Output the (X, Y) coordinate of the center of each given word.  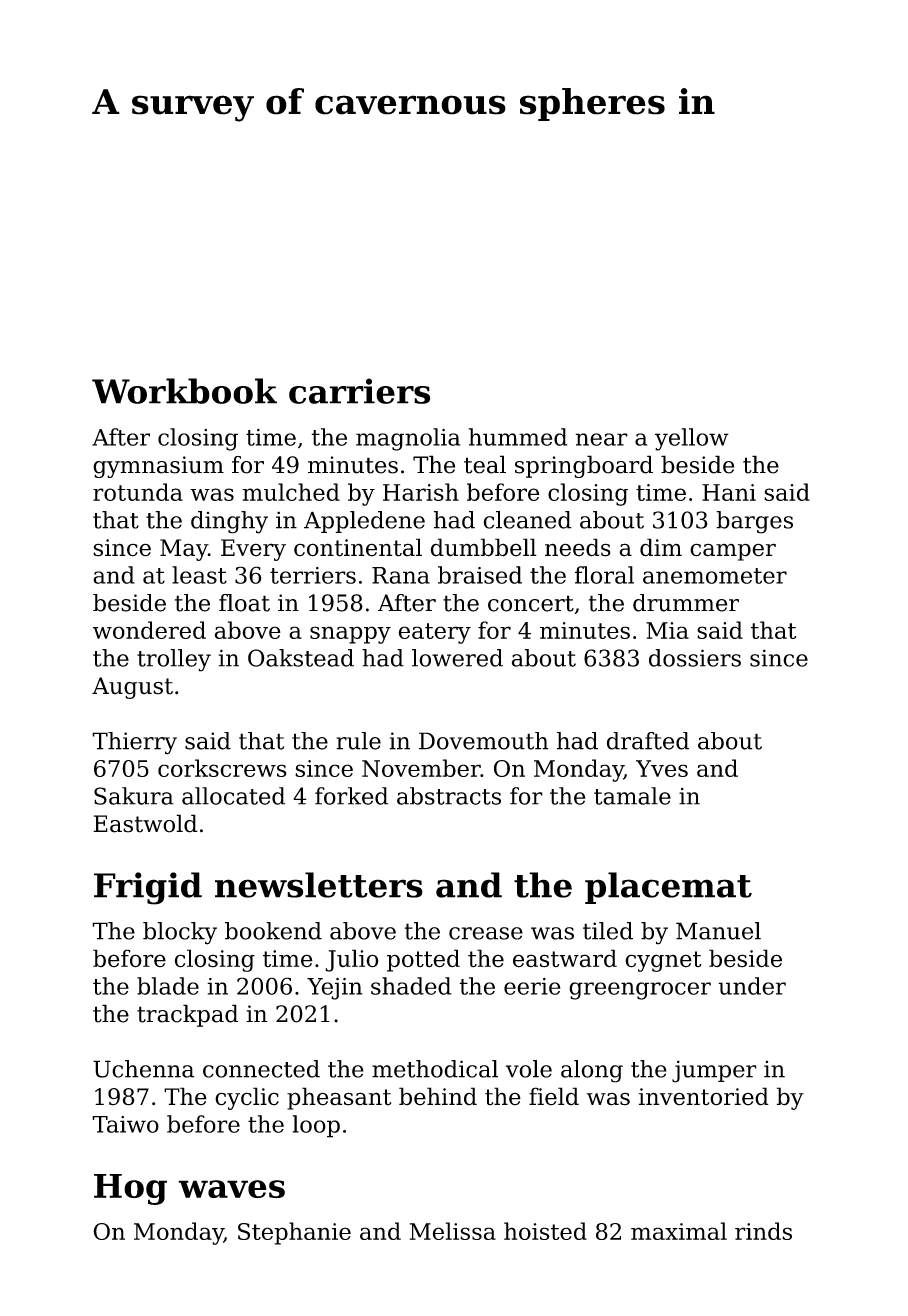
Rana (401, 575)
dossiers (695, 658)
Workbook (184, 391)
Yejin (334, 989)
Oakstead (301, 658)
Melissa (453, 1231)
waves (231, 1189)
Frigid (148, 888)
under (752, 986)
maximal (679, 1231)
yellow (692, 439)
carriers (359, 391)
